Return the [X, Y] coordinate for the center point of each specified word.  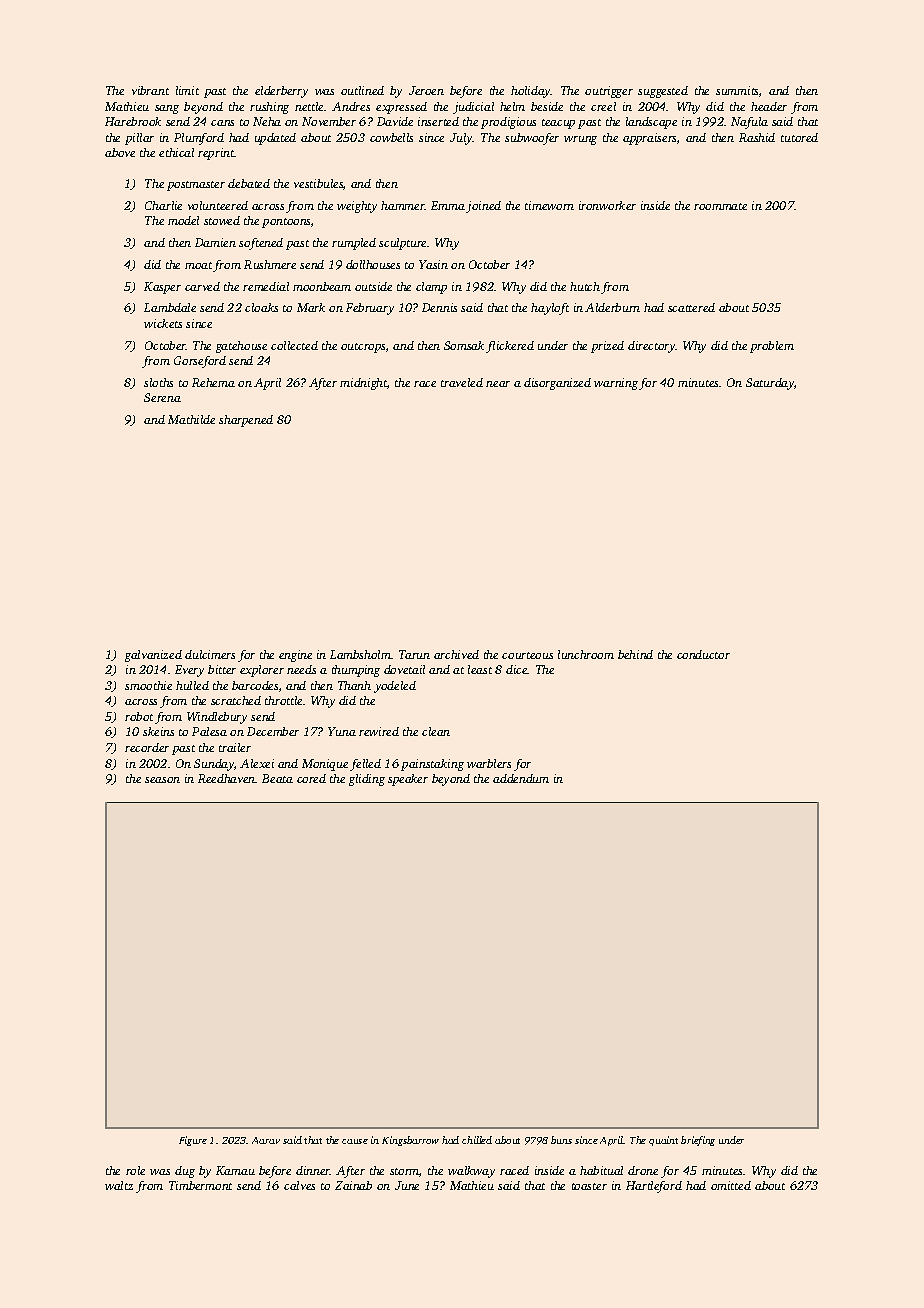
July [461, 139]
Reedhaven [227, 778]
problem [772, 347]
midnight [363, 384]
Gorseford [200, 362]
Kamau [235, 1170]
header [769, 106]
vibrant [150, 90]
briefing [698, 1141]
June [407, 1185]
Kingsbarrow [410, 1141]
